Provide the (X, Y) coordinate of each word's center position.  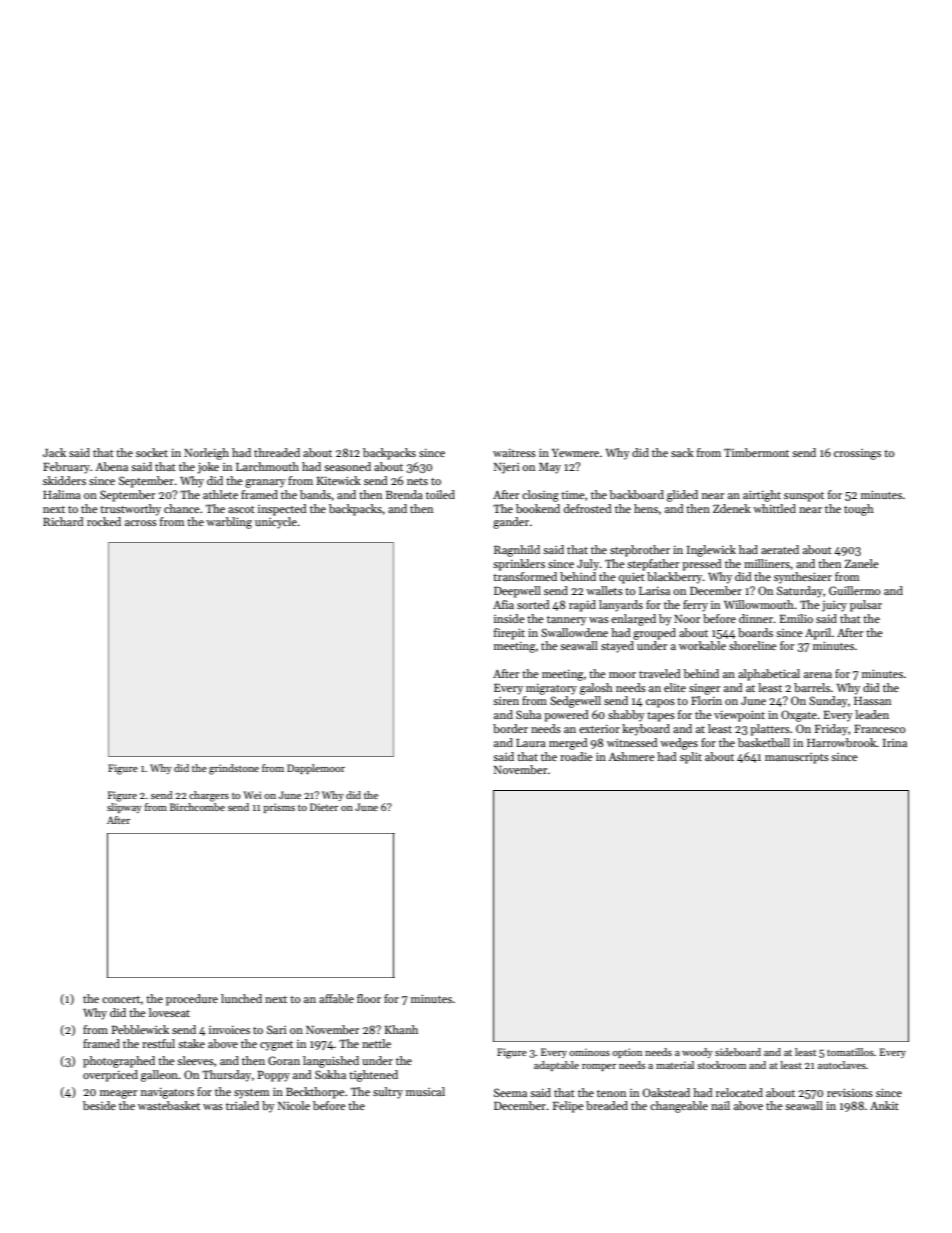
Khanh (401, 1029)
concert (121, 999)
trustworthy (130, 510)
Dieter (324, 807)
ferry (695, 606)
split (691, 758)
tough (859, 510)
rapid (582, 606)
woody (697, 1053)
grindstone (234, 769)
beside (99, 1105)
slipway (124, 808)
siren (506, 701)
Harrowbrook (842, 742)
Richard (63, 521)
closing (540, 496)
